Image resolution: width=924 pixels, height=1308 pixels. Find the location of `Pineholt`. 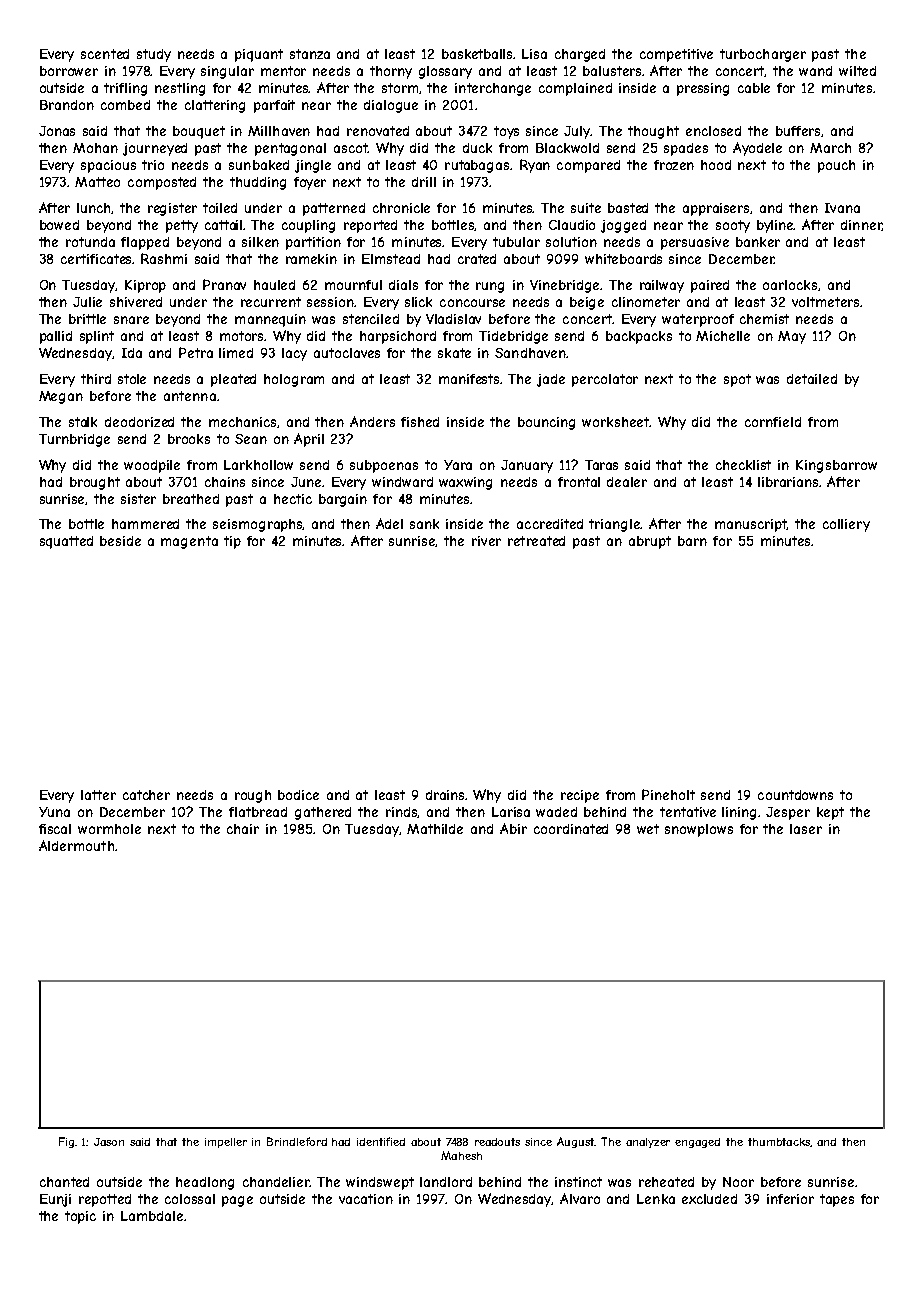

Pineholt is located at coordinates (668, 794).
